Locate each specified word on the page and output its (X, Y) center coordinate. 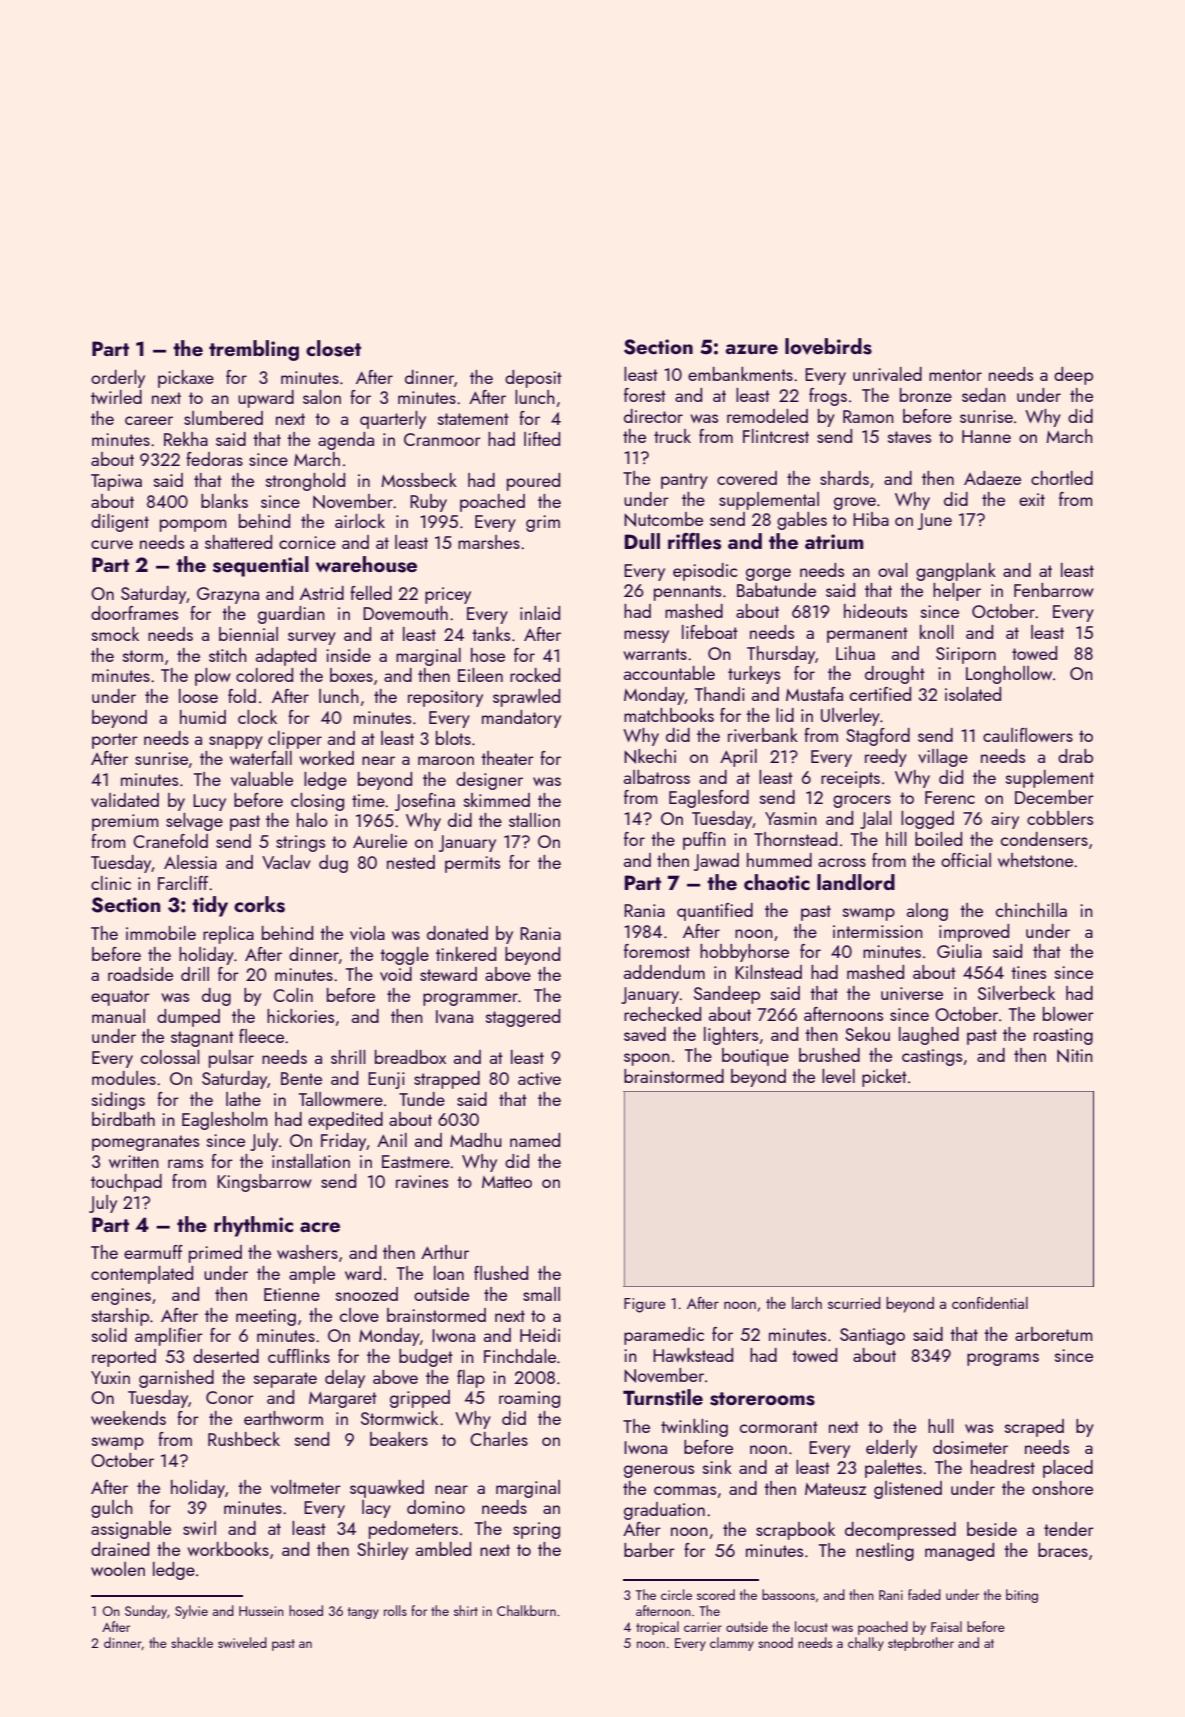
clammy (732, 1644)
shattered (238, 542)
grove (855, 503)
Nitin (1075, 1056)
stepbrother (921, 1644)
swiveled (242, 1642)
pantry (684, 481)
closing (317, 802)
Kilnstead (768, 972)
